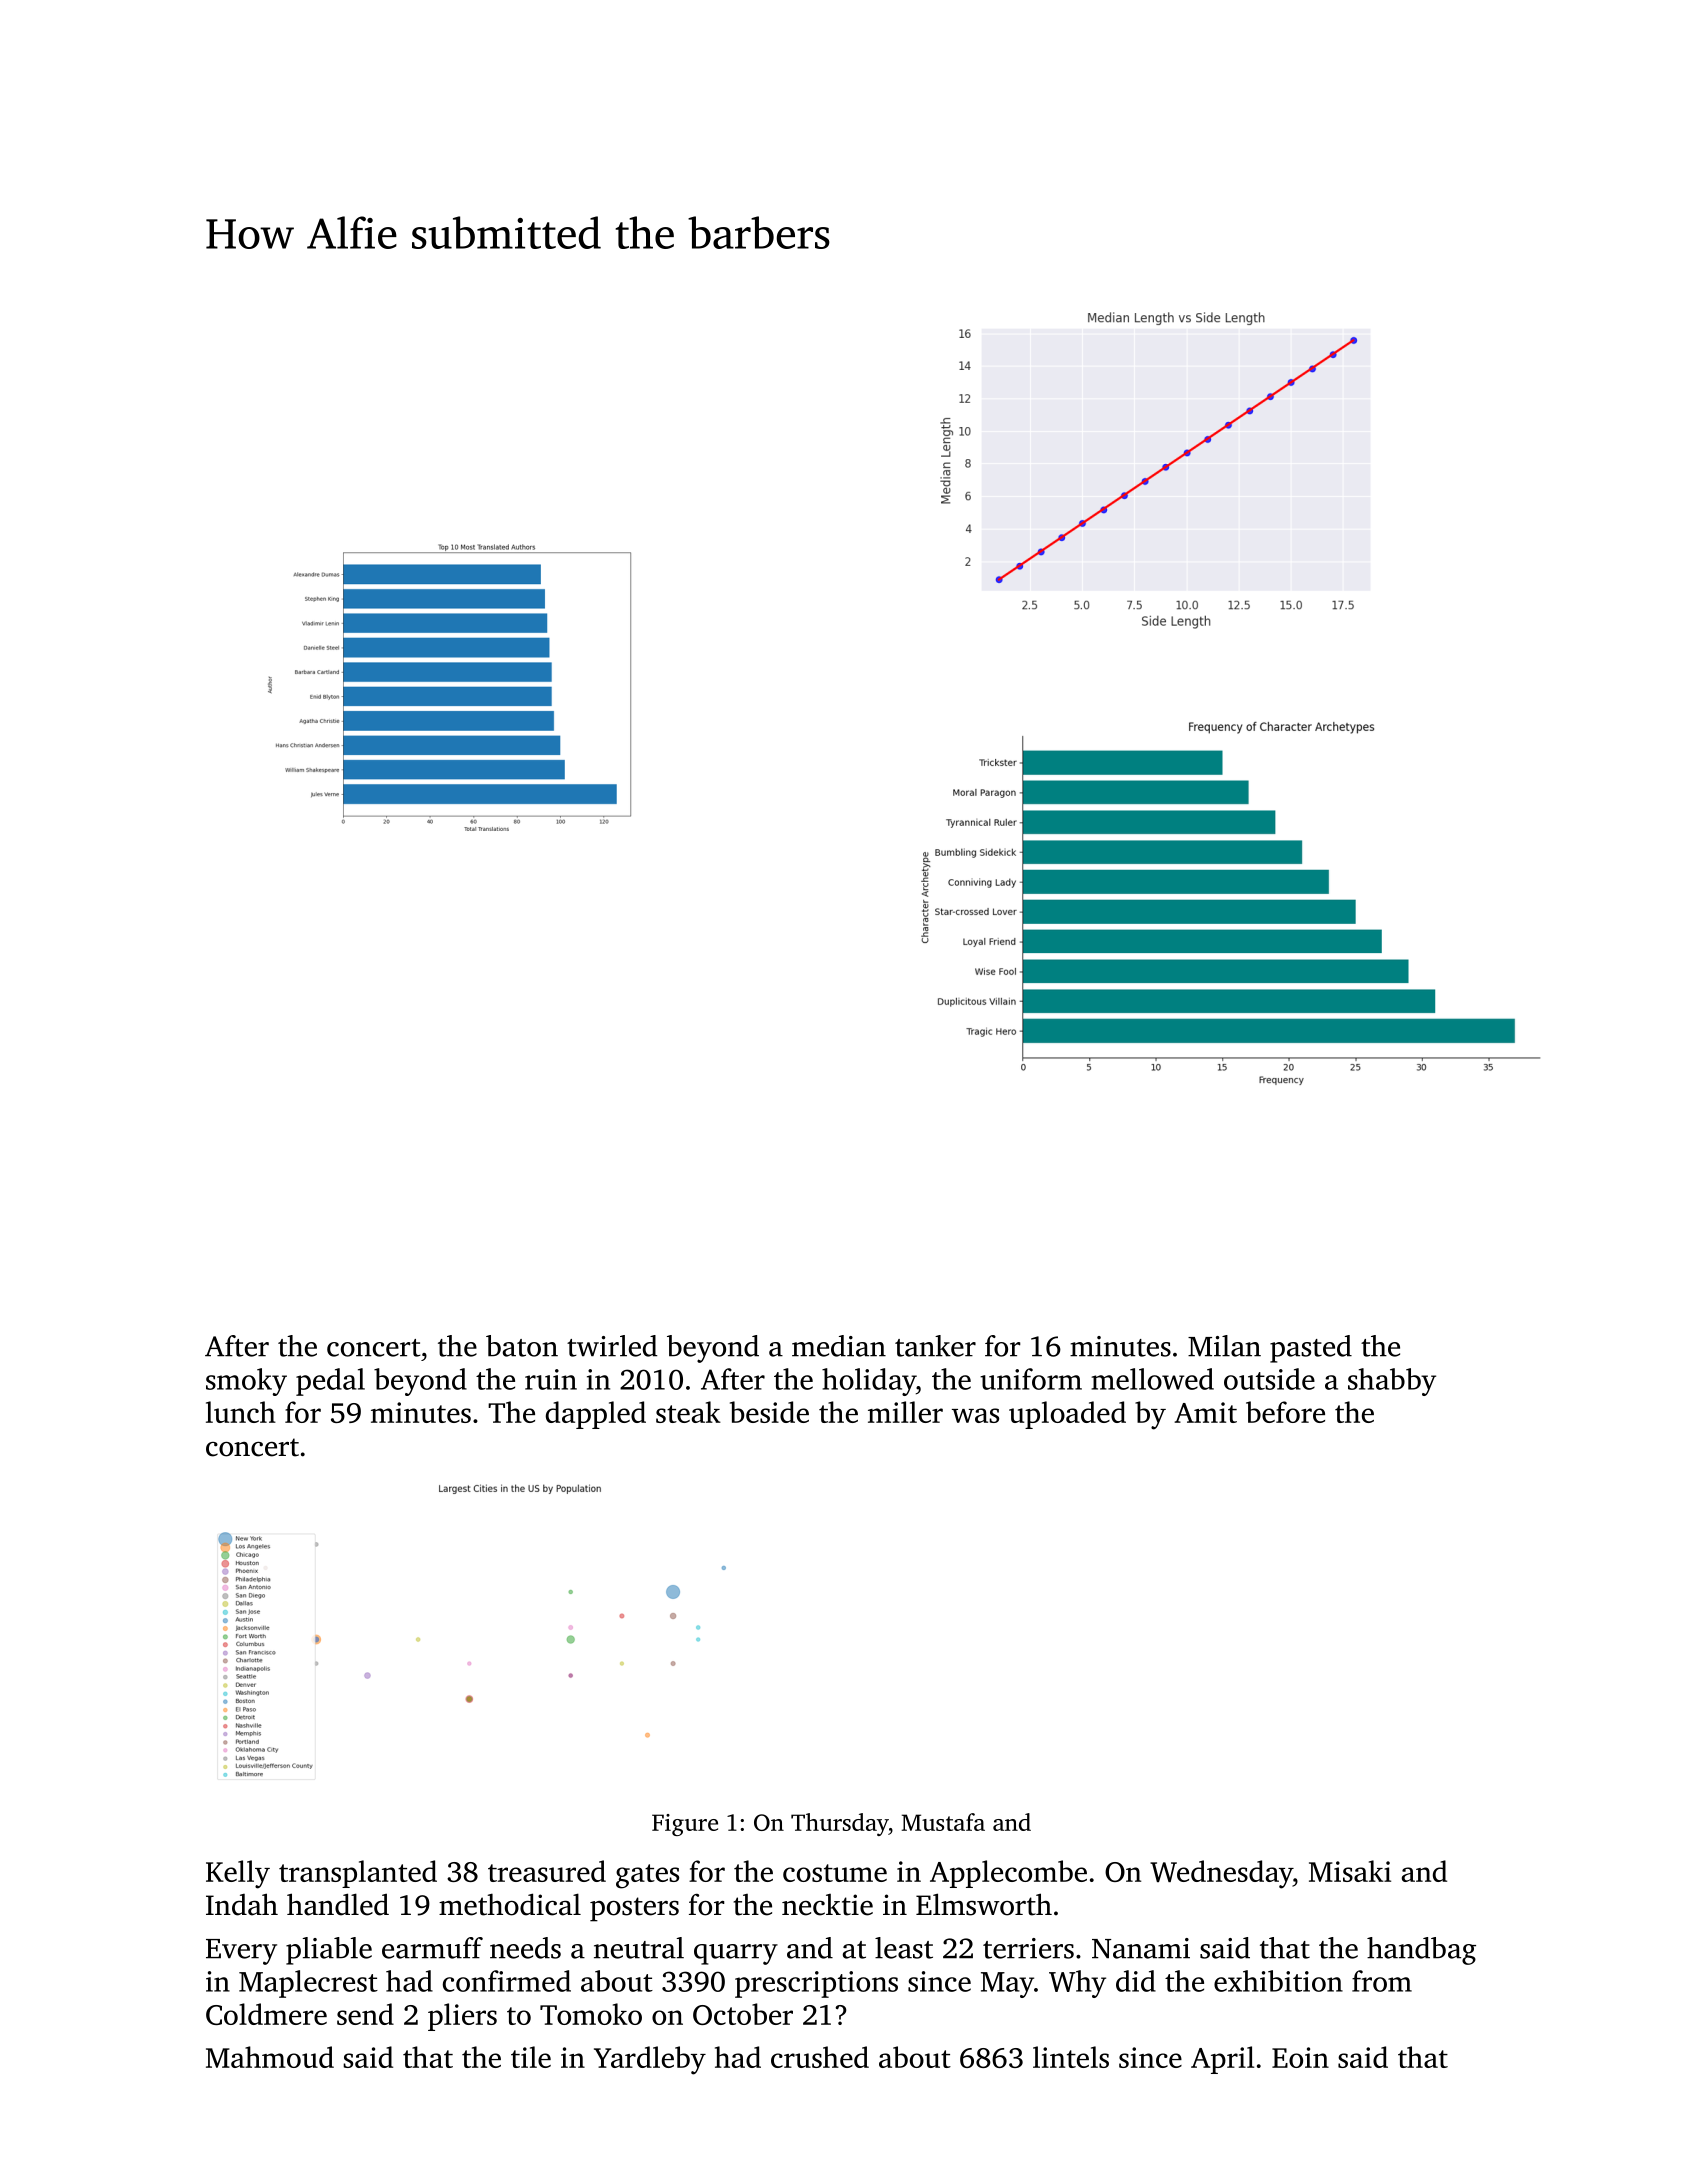  What do you see at coordinates (1008, 1874) in the screenshot?
I see `Applecombe` at bounding box center [1008, 1874].
